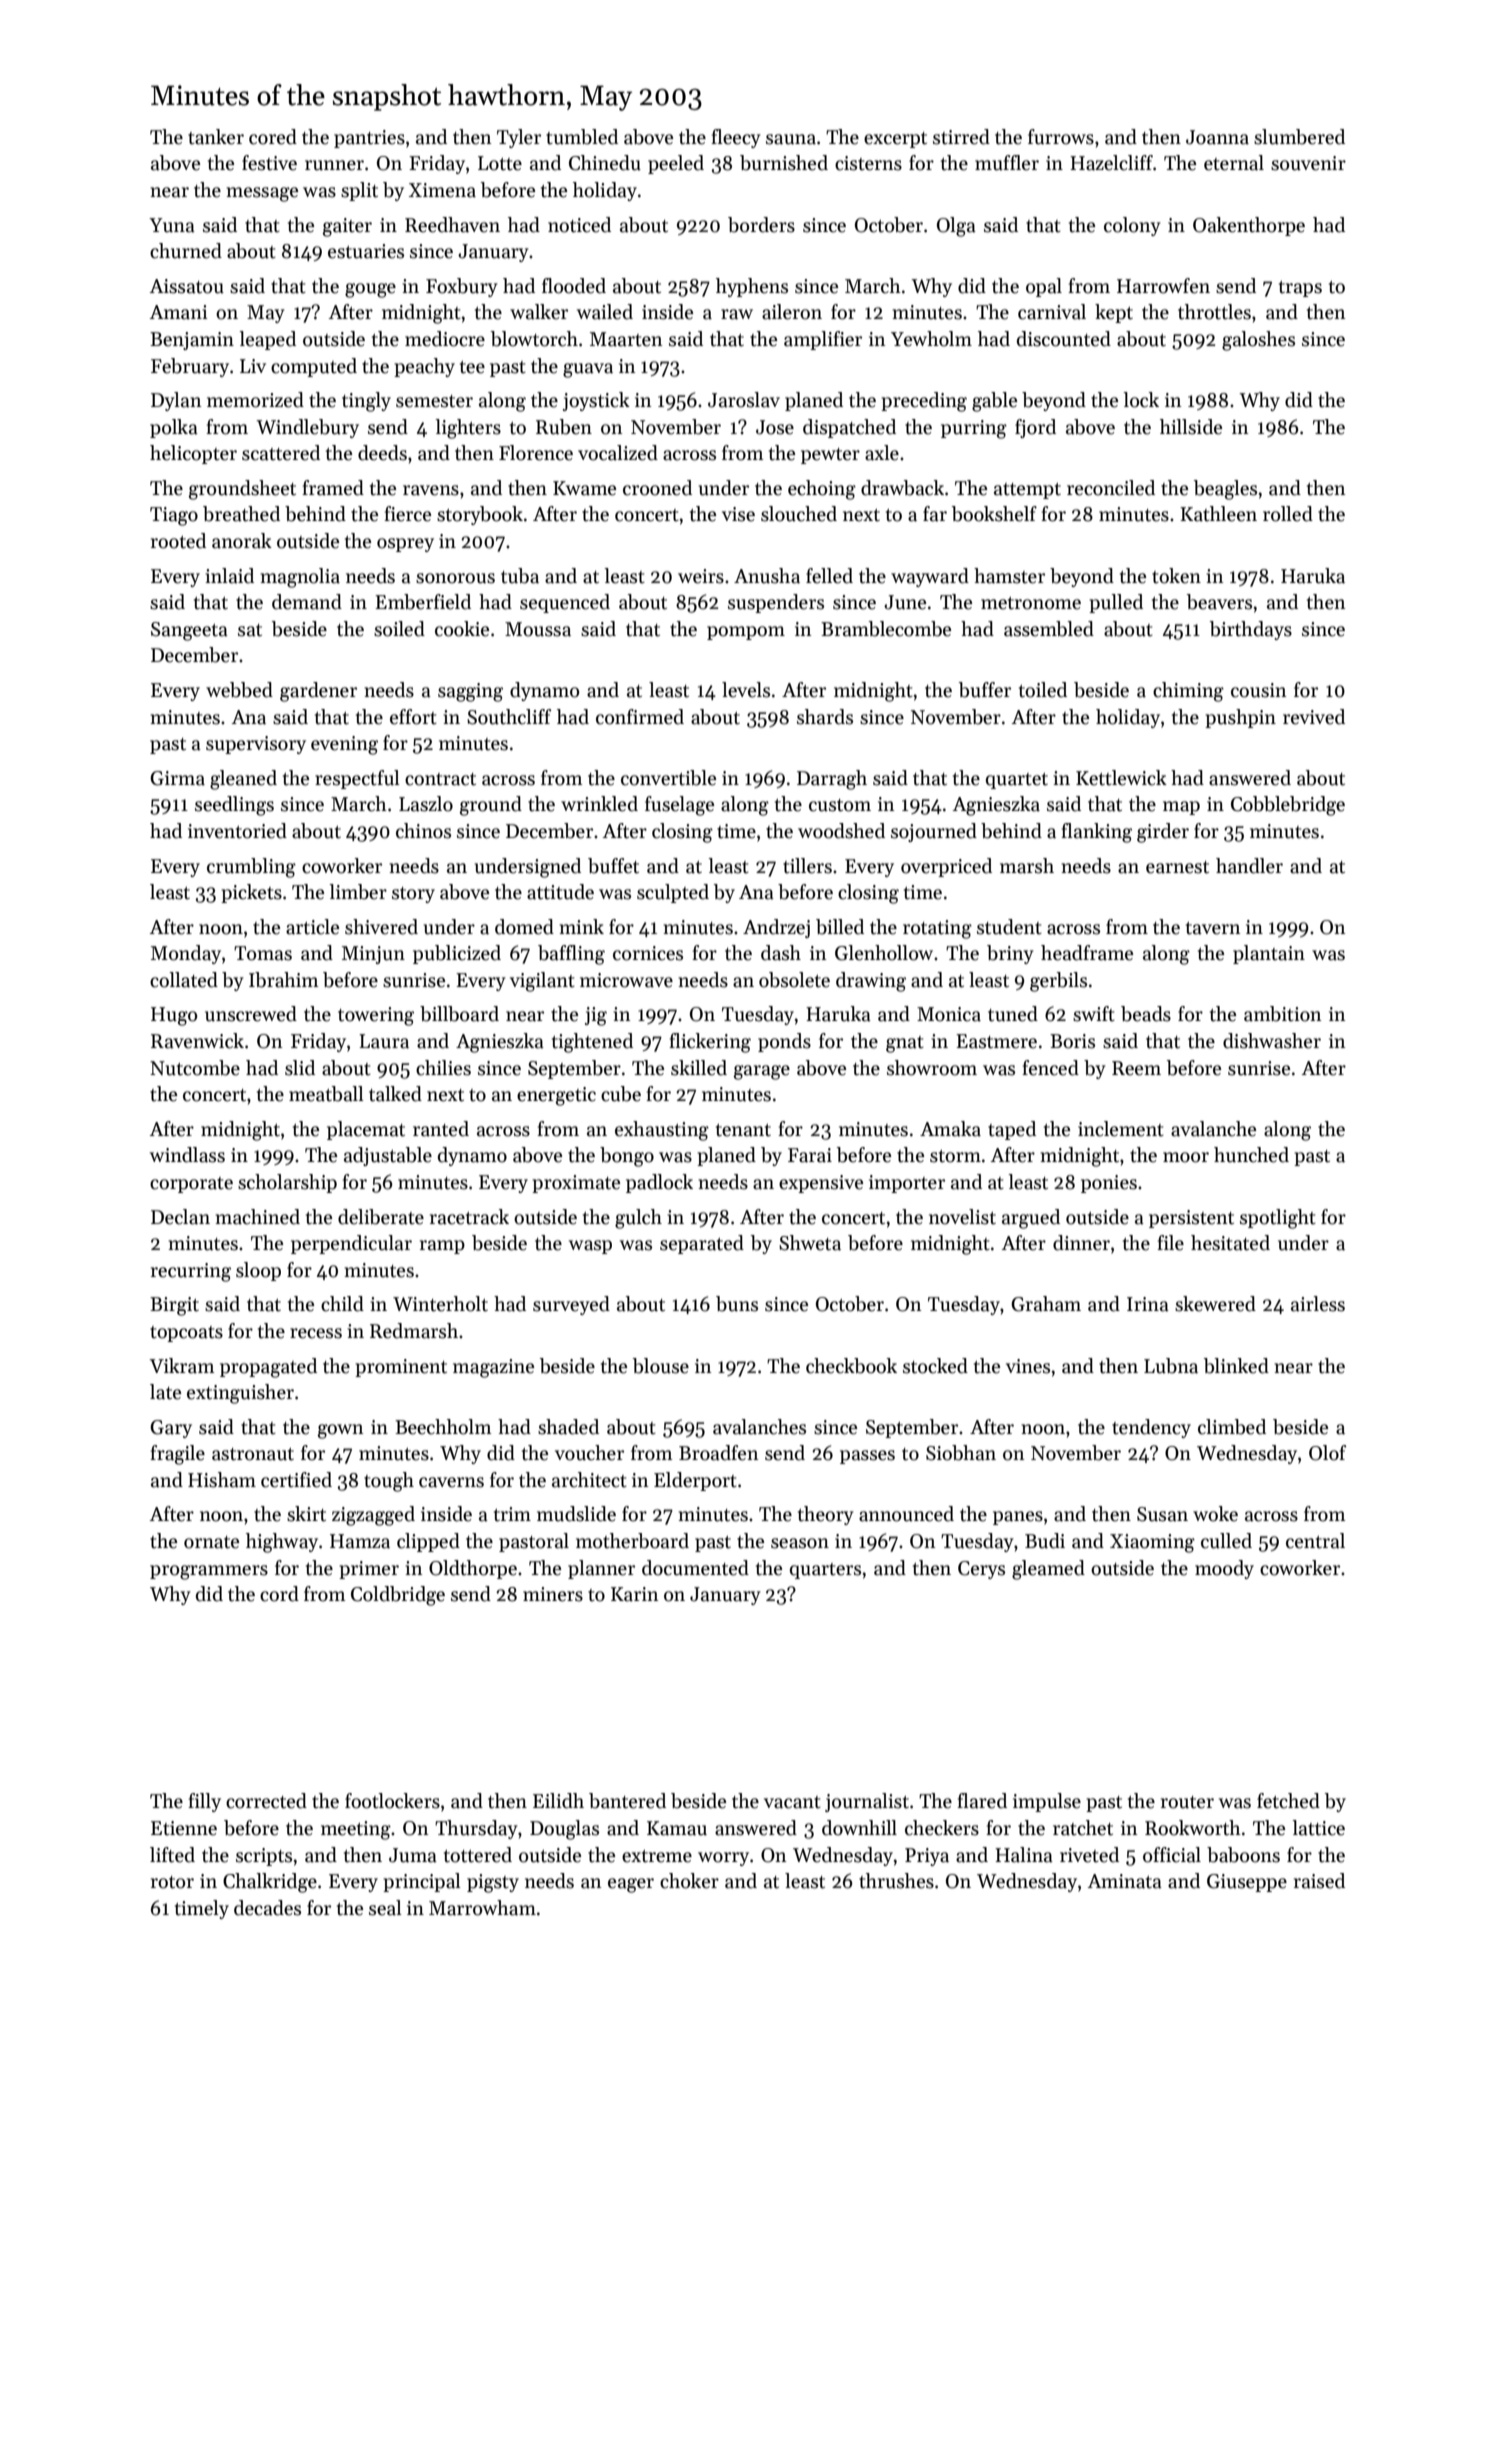 This page has height=2464, width=1496. What do you see at coordinates (689, 1881) in the page?
I see `choker` at bounding box center [689, 1881].
